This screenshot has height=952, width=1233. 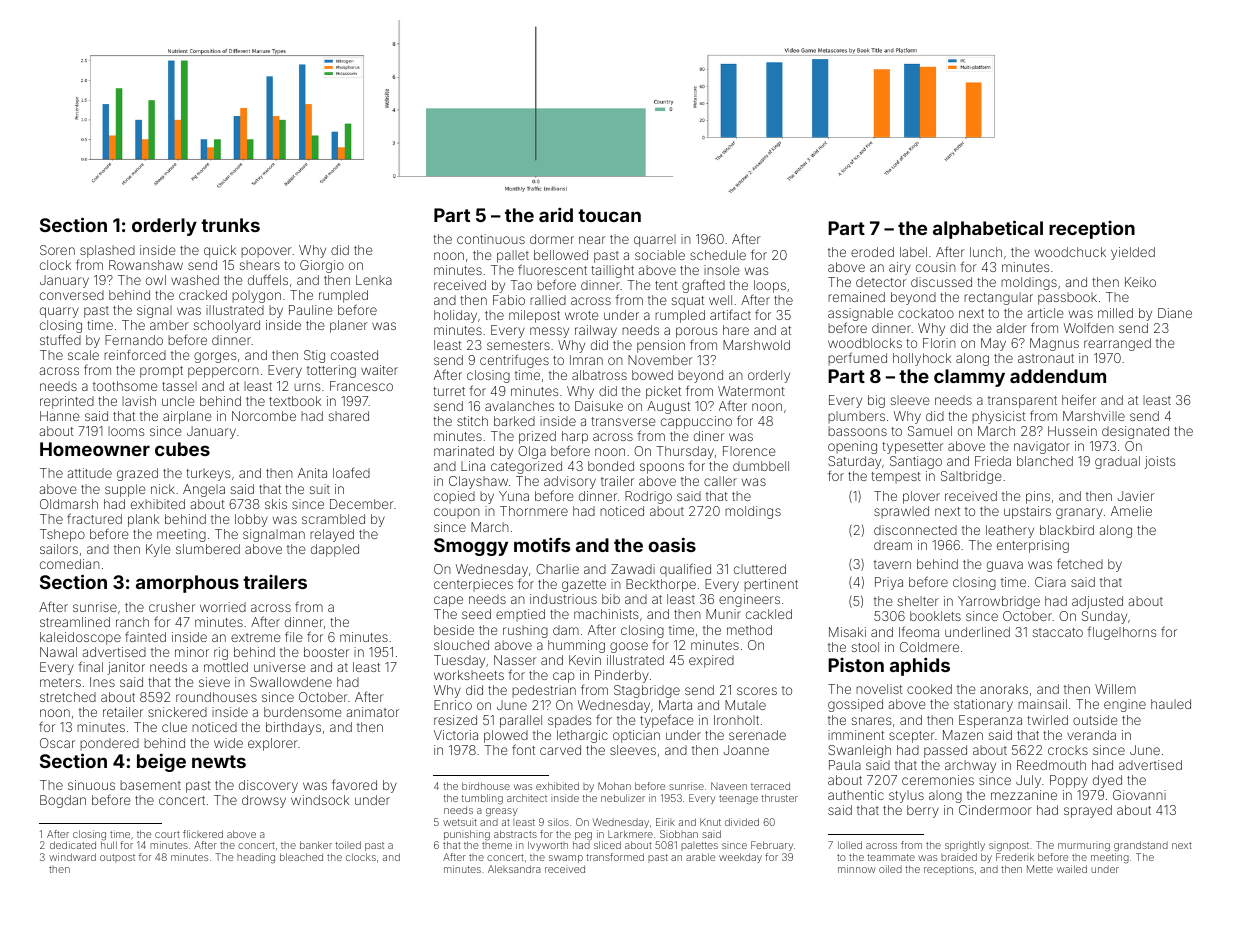 What do you see at coordinates (1160, 462) in the screenshot?
I see `joists` at bounding box center [1160, 462].
